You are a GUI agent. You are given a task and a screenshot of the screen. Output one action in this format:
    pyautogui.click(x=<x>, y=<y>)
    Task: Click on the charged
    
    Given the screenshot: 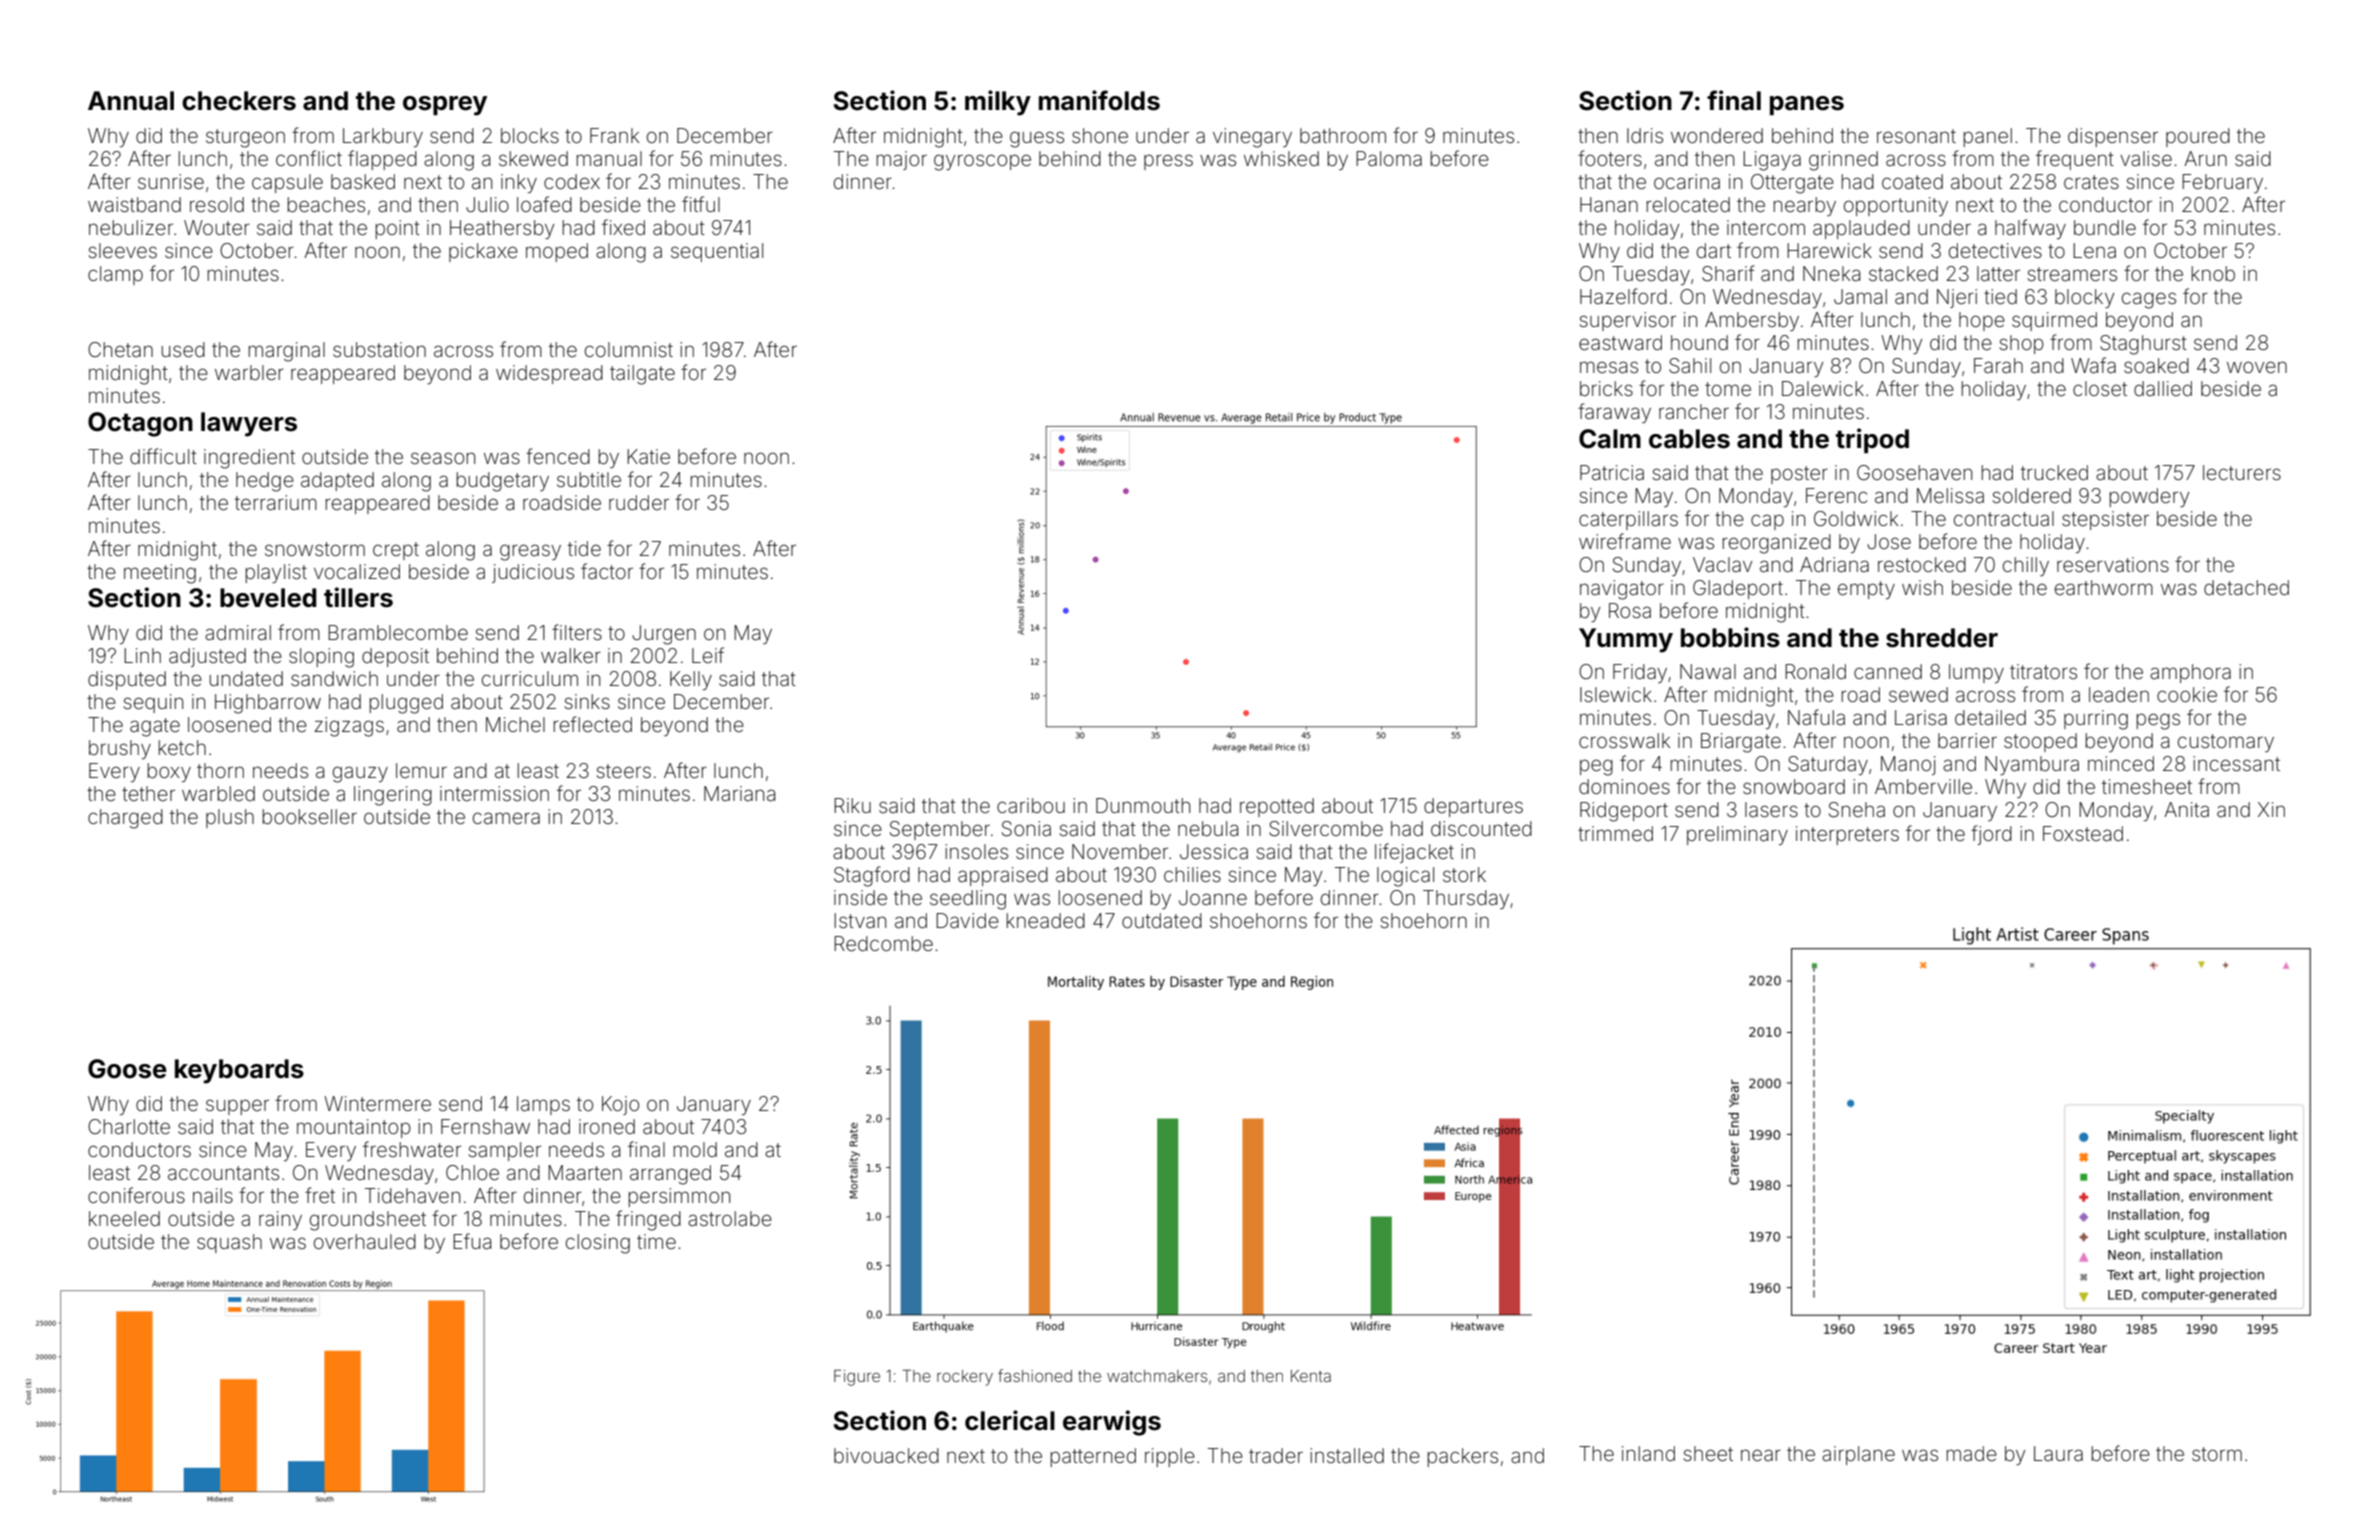 What is the action you would take?
    pyautogui.click(x=125, y=819)
